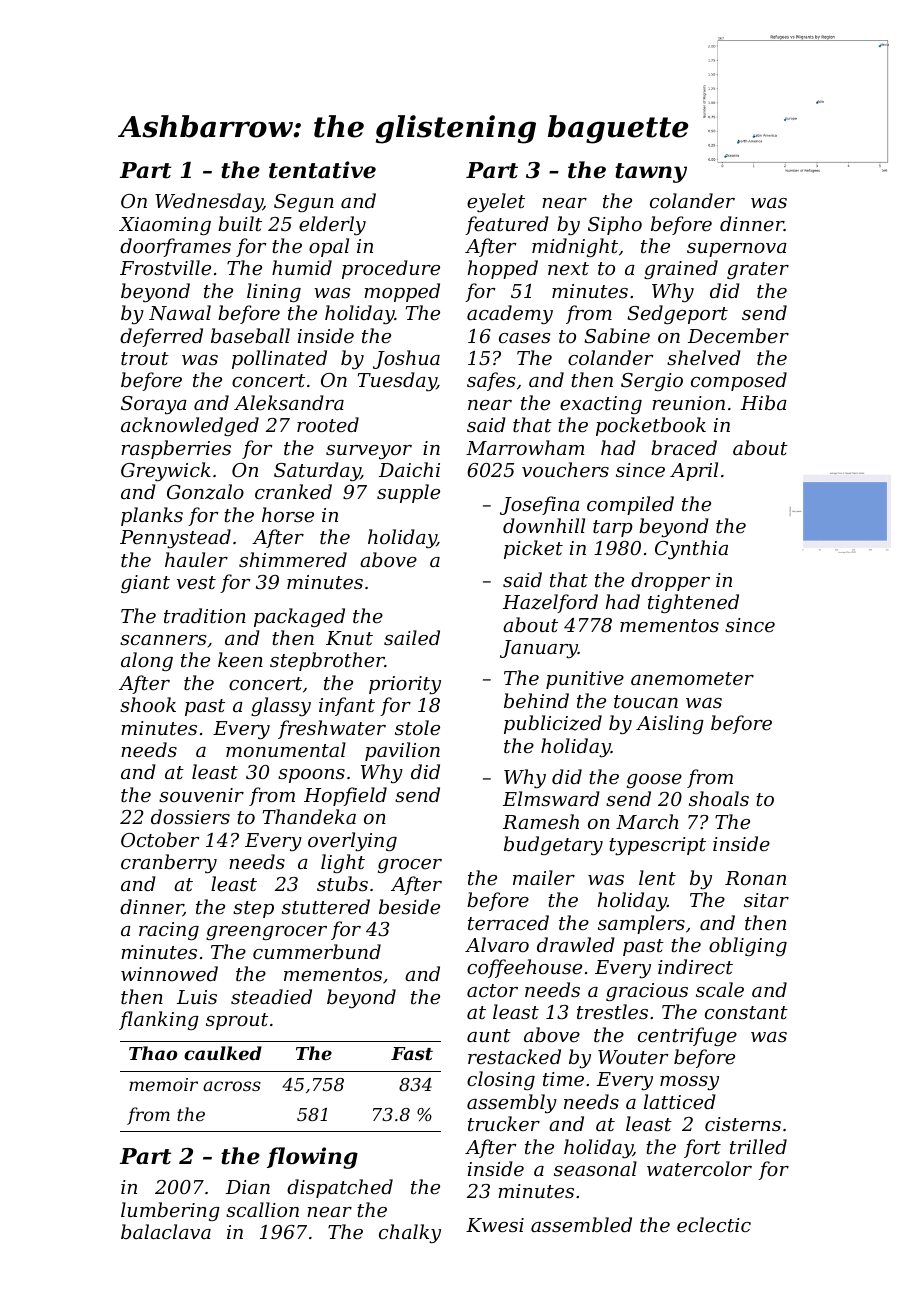 This screenshot has height=1316, width=908. Describe the element at coordinates (148, 704) in the screenshot. I see `shook` at that location.
